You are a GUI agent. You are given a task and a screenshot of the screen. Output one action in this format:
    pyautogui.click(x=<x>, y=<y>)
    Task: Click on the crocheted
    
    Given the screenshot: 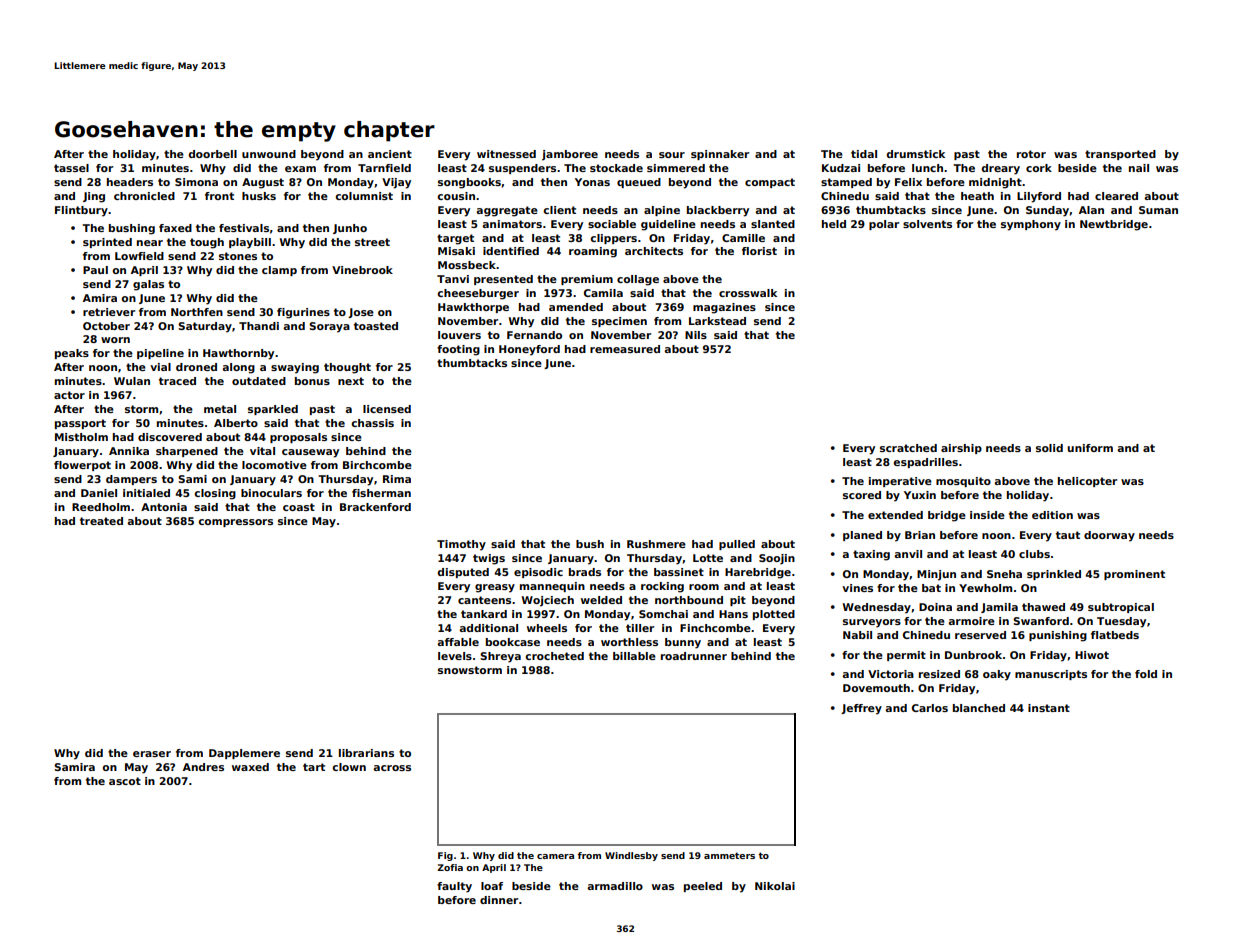 What is the action you would take?
    pyautogui.click(x=554, y=656)
